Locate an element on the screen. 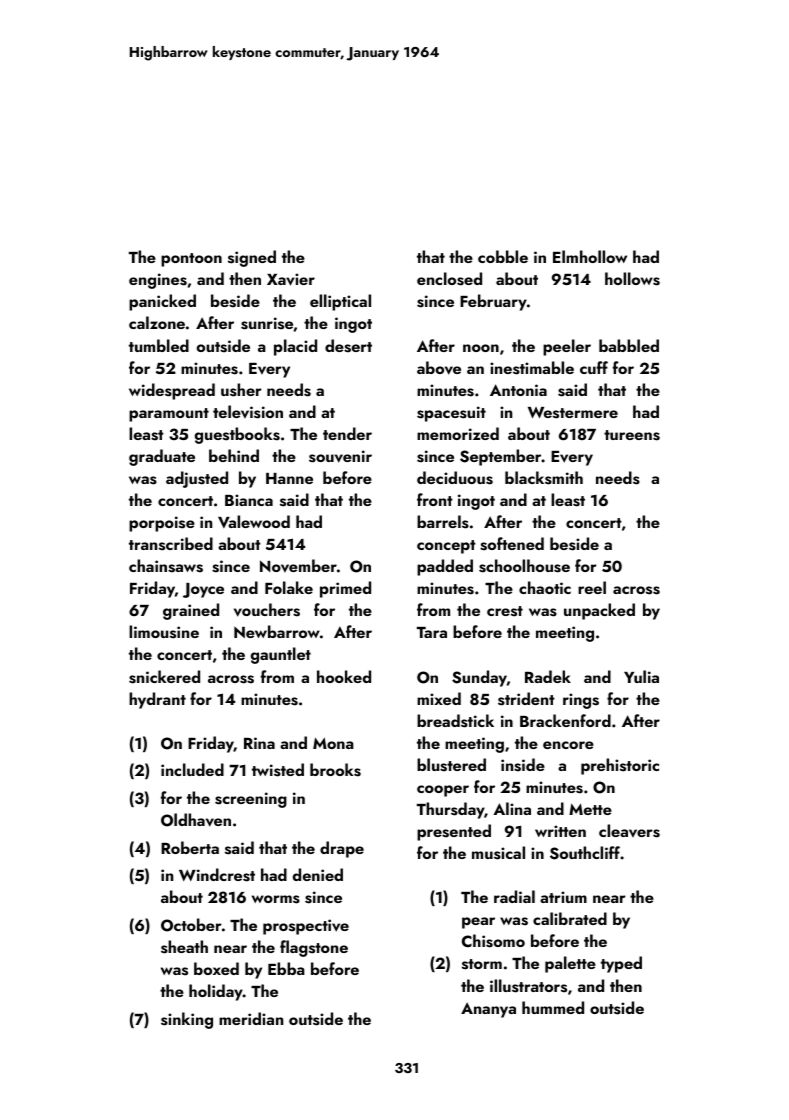 This screenshot has width=789, height=1120. Antonia is located at coordinates (518, 390).
